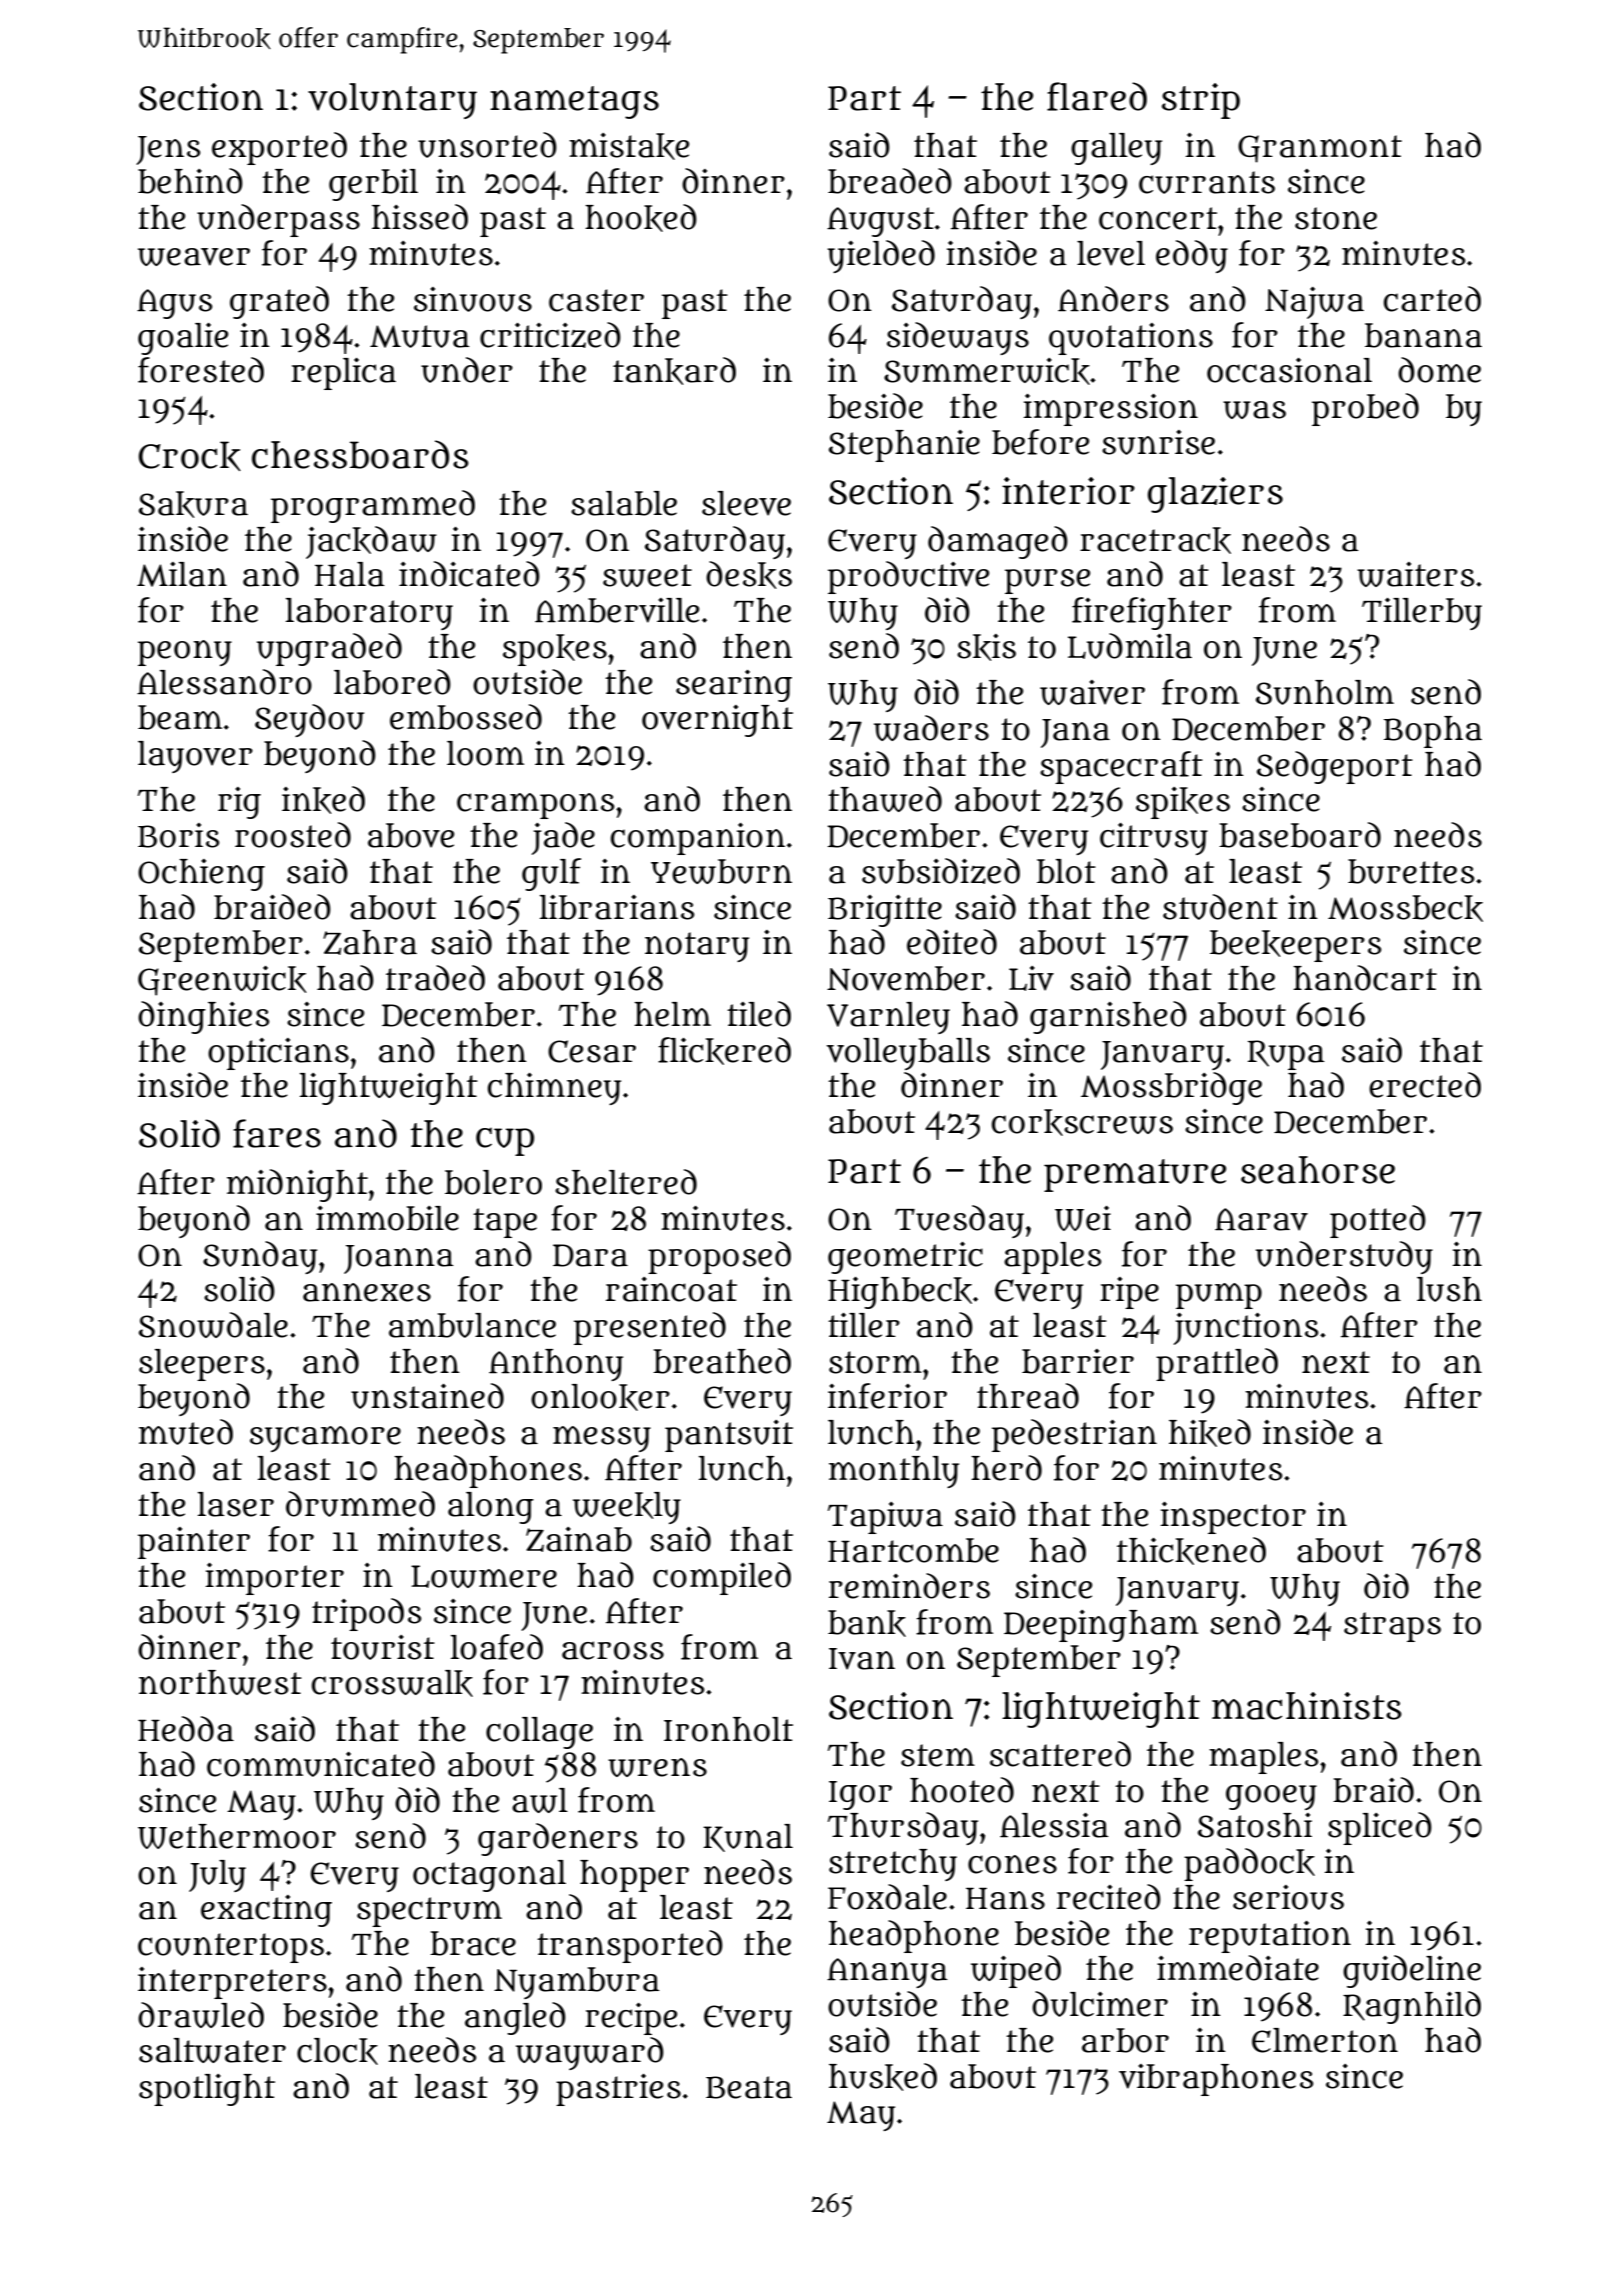 This page has width=1620, height=2292. What do you see at coordinates (1201, 101) in the page?
I see `strip` at bounding box center [1201, 101].
